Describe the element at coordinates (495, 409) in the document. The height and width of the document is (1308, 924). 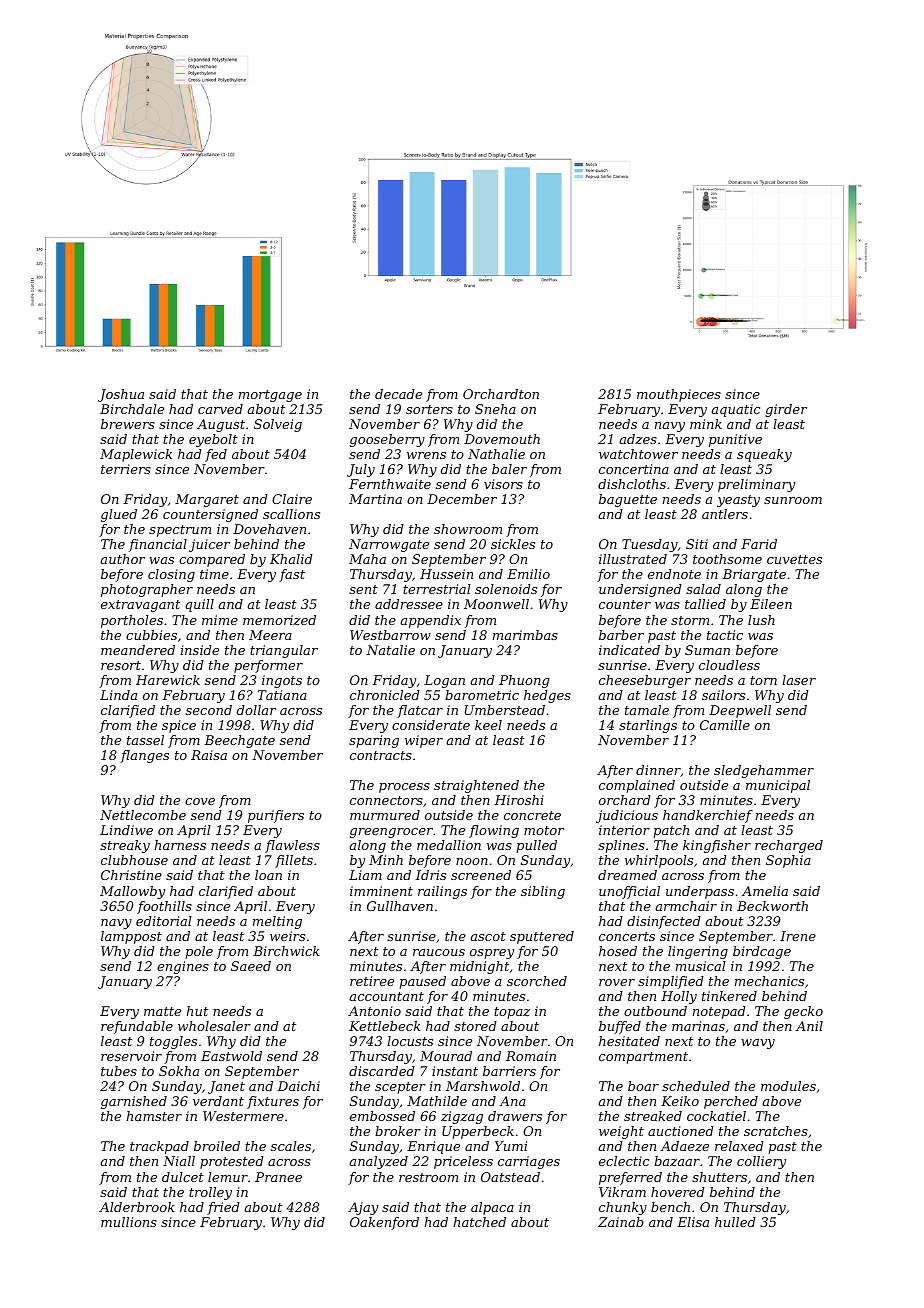
I see `Sneha` at that location.
